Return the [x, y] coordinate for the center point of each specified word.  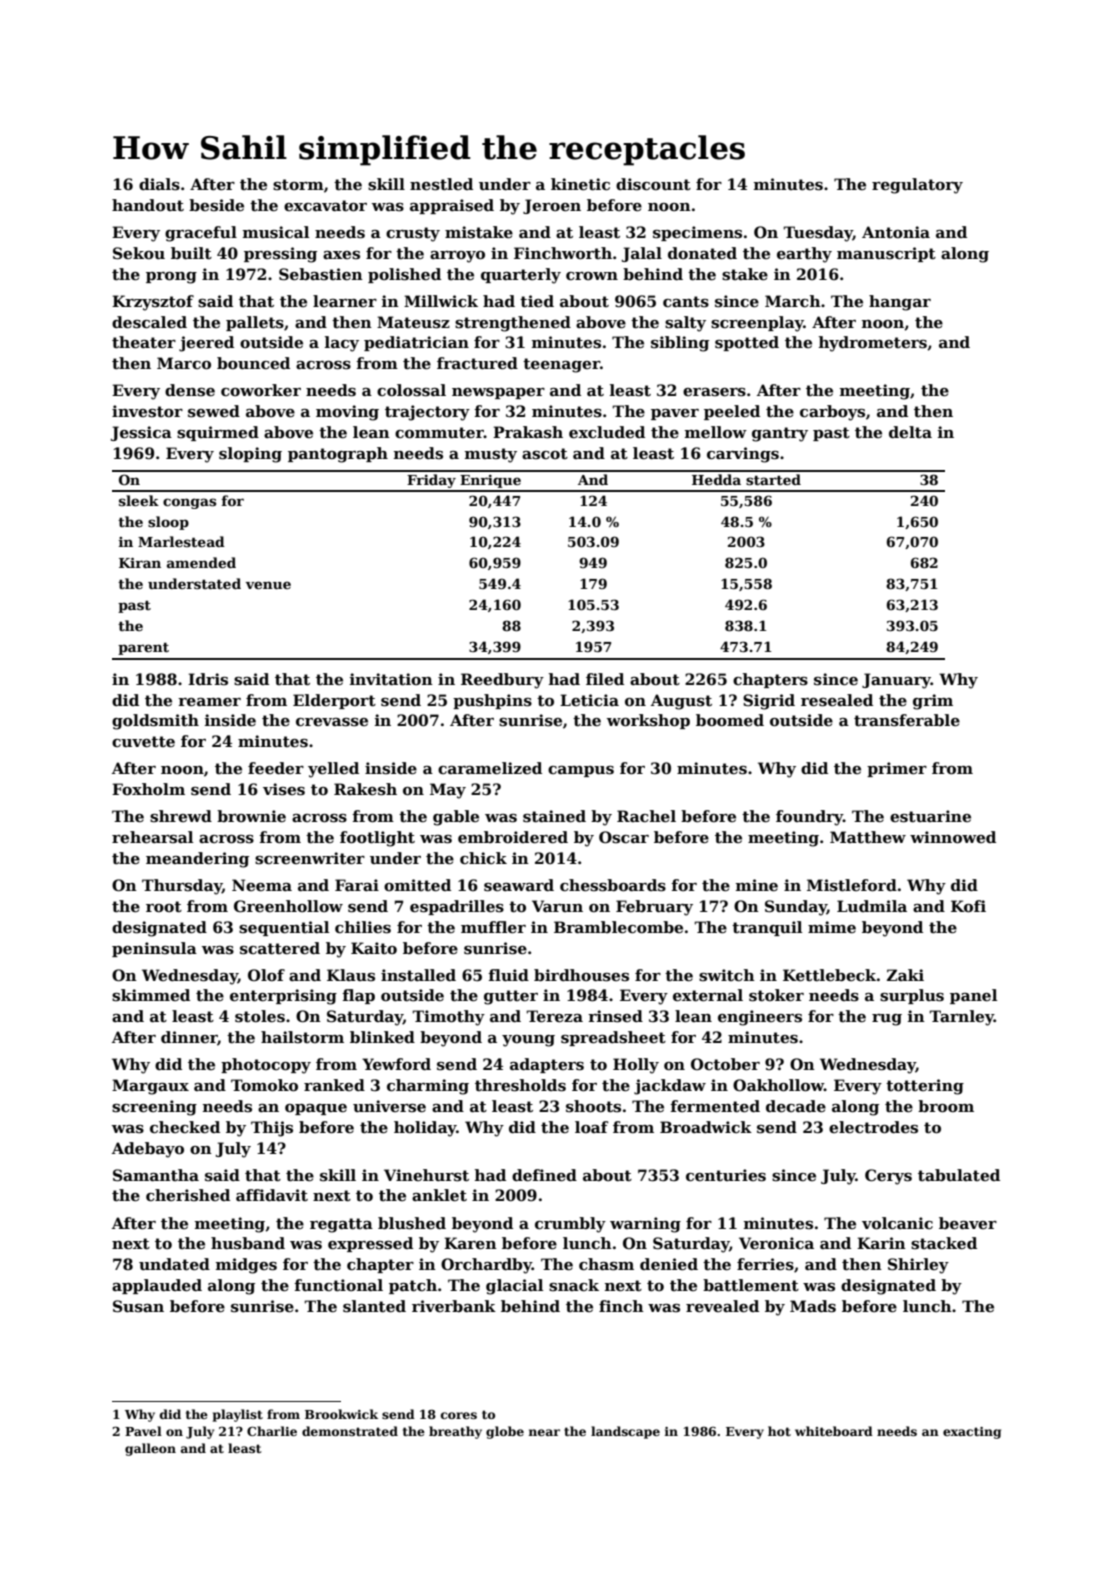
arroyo [457, 257]
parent [143, 649]
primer [897, 769]
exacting [972, 1433]
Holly [636, 1066]
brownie [251, 816]
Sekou [139, 253]
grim [933, 702]
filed [605, 679]
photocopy [266, 1066]
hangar [900, 303]
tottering [925, 1087]
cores [459, 1415]
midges [246, 1266]
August [681, 702]
